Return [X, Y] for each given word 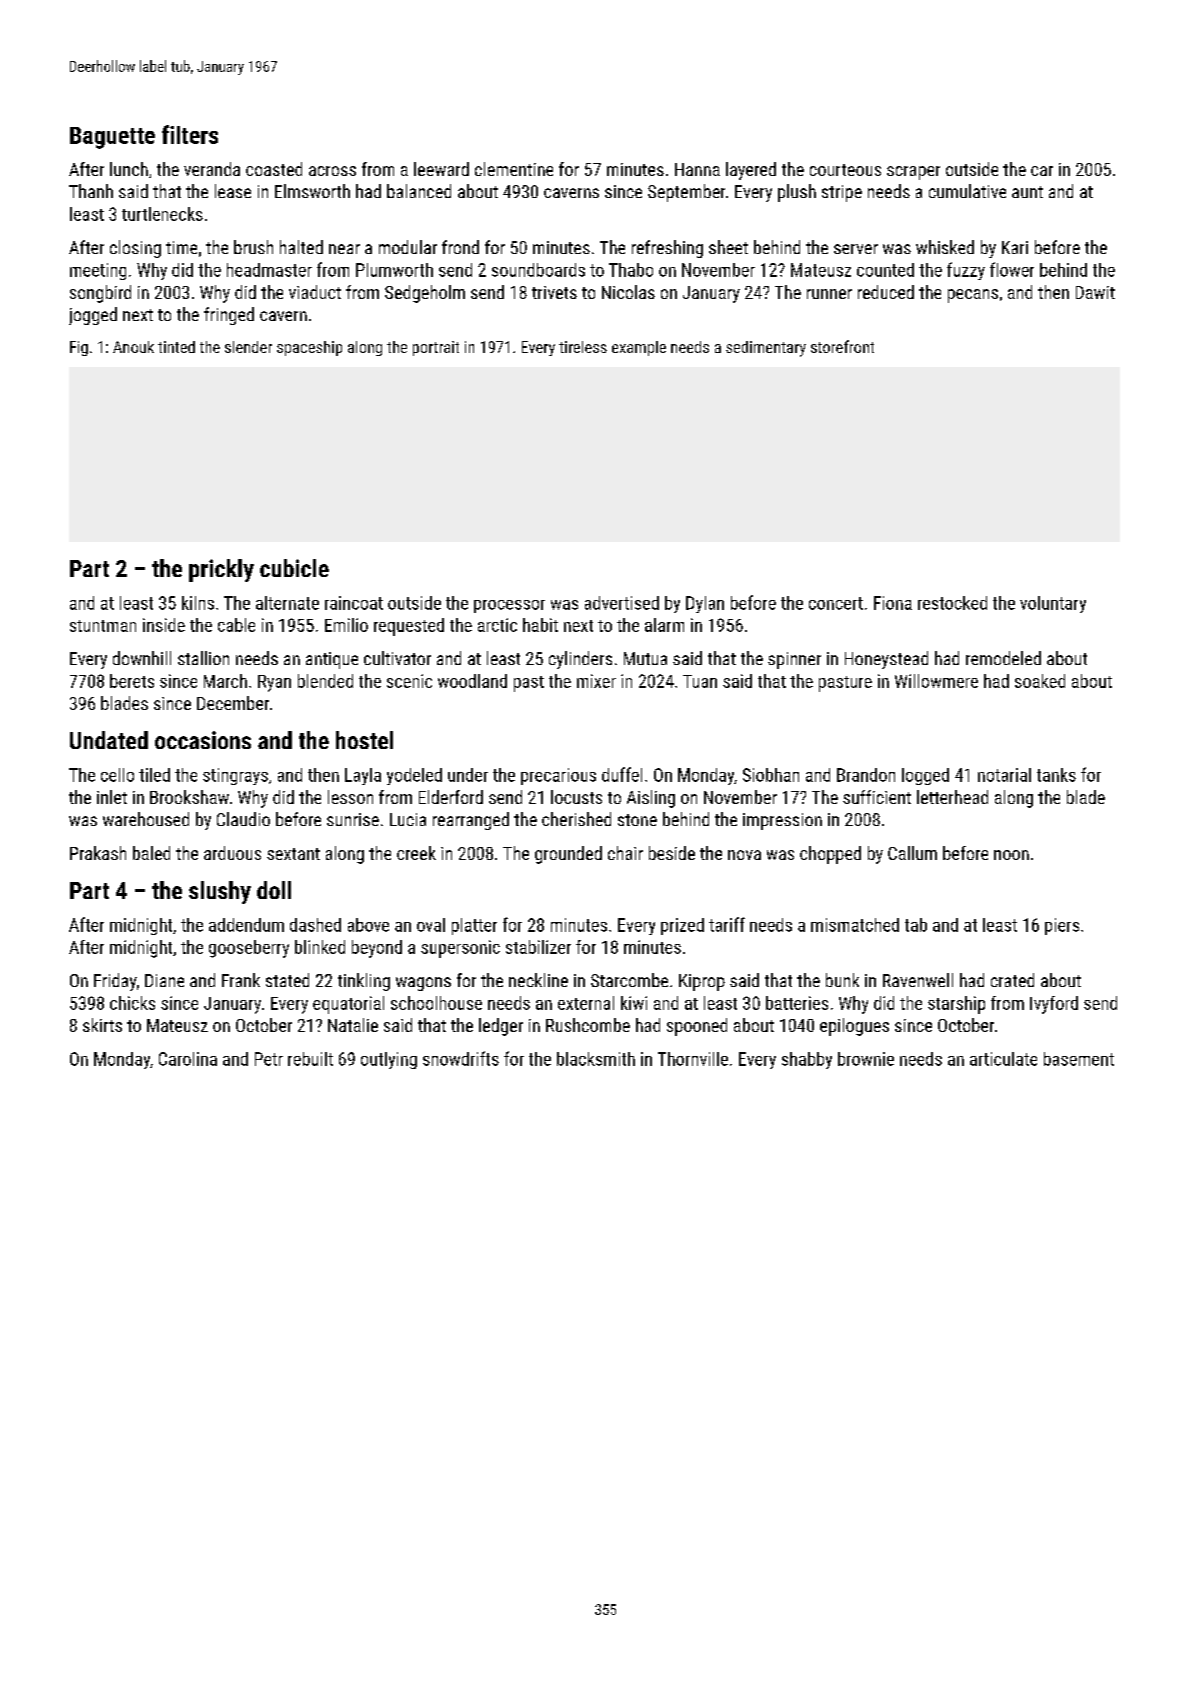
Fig [79, 348]
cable [236, 625]
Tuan [700, 681]
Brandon [866, 775]
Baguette [112, 138]
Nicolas [628, 292]
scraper [913, 173]
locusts [576, 797]
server [856, 249]
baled [151, 853]
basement [1079, 1059]
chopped [830, 855]
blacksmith [596, 1059]
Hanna [697, 169]
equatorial [348, 1005]
